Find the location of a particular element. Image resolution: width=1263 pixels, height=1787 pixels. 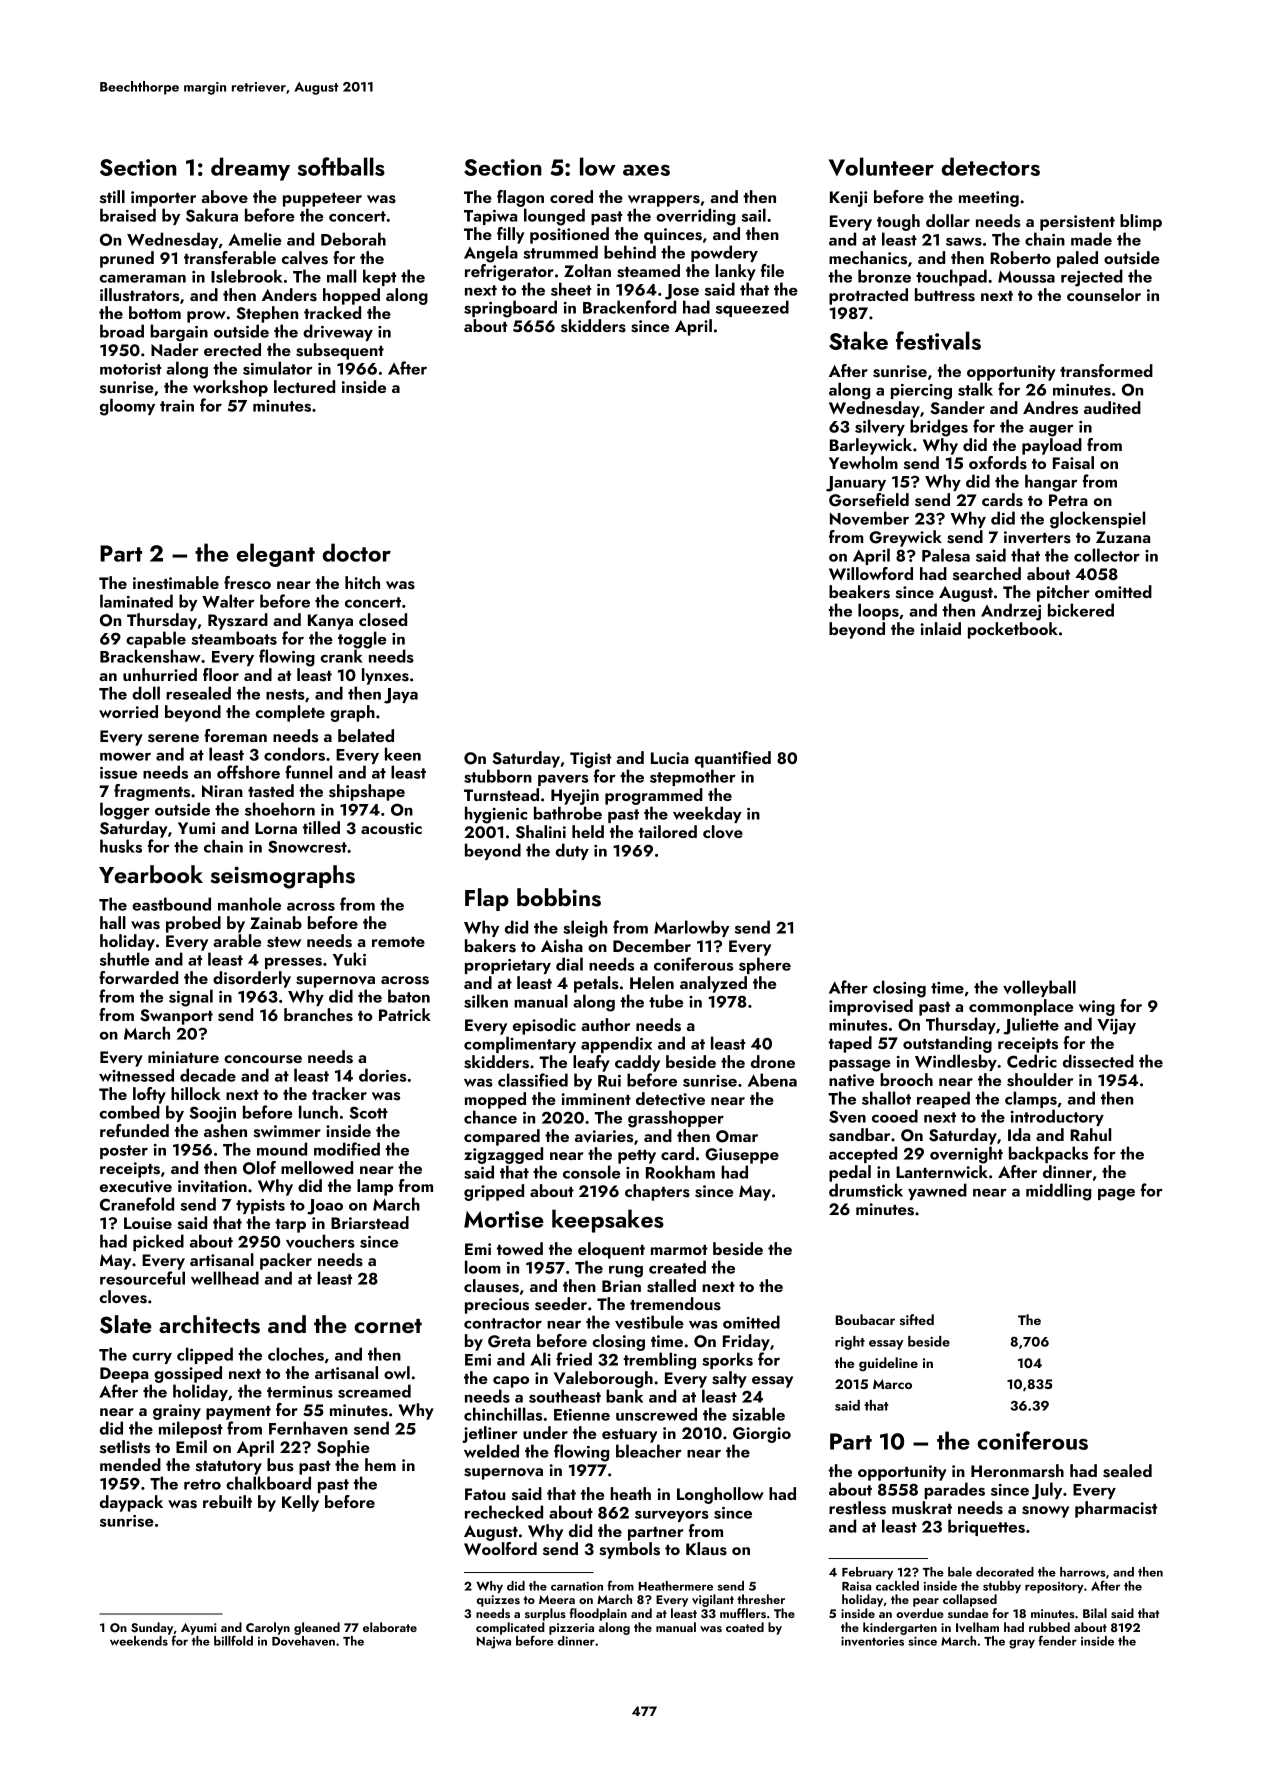

protracted is located at coordinates (868, 296).
